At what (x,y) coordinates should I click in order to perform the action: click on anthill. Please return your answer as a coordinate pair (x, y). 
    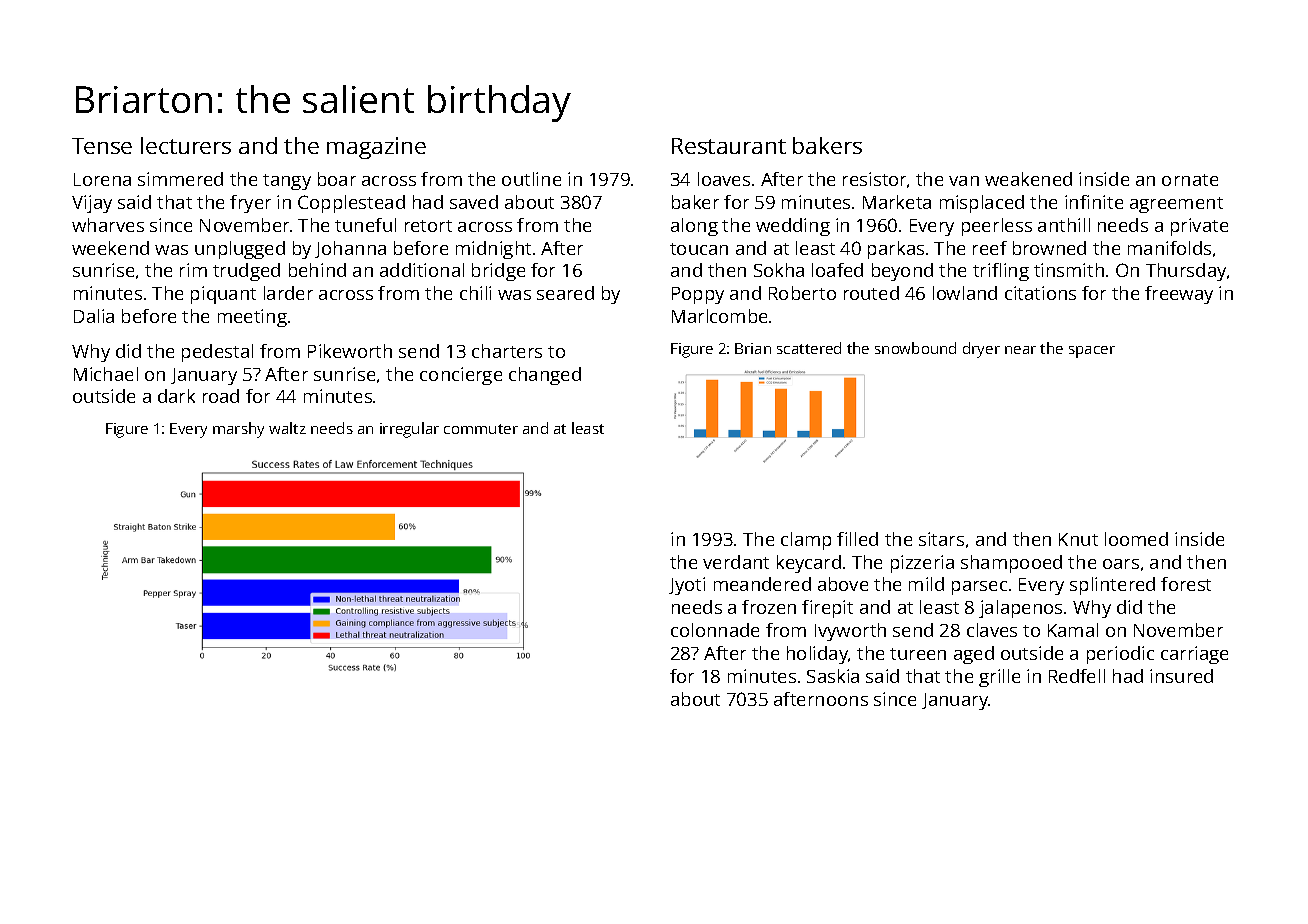
    Looking at the image, I should click on (1064, 225).
